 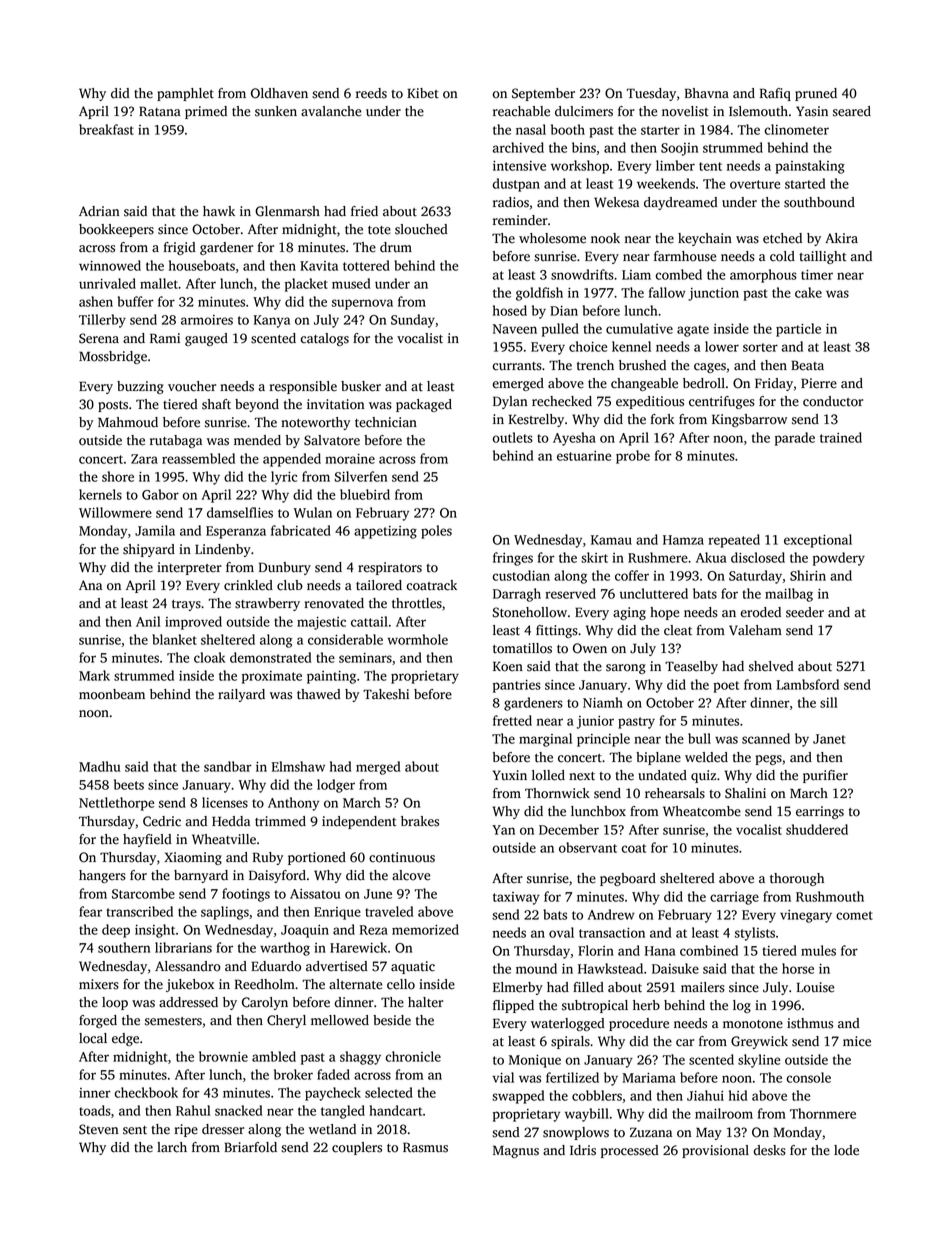 I want to click on cloak, so click(x=209, y=657).
